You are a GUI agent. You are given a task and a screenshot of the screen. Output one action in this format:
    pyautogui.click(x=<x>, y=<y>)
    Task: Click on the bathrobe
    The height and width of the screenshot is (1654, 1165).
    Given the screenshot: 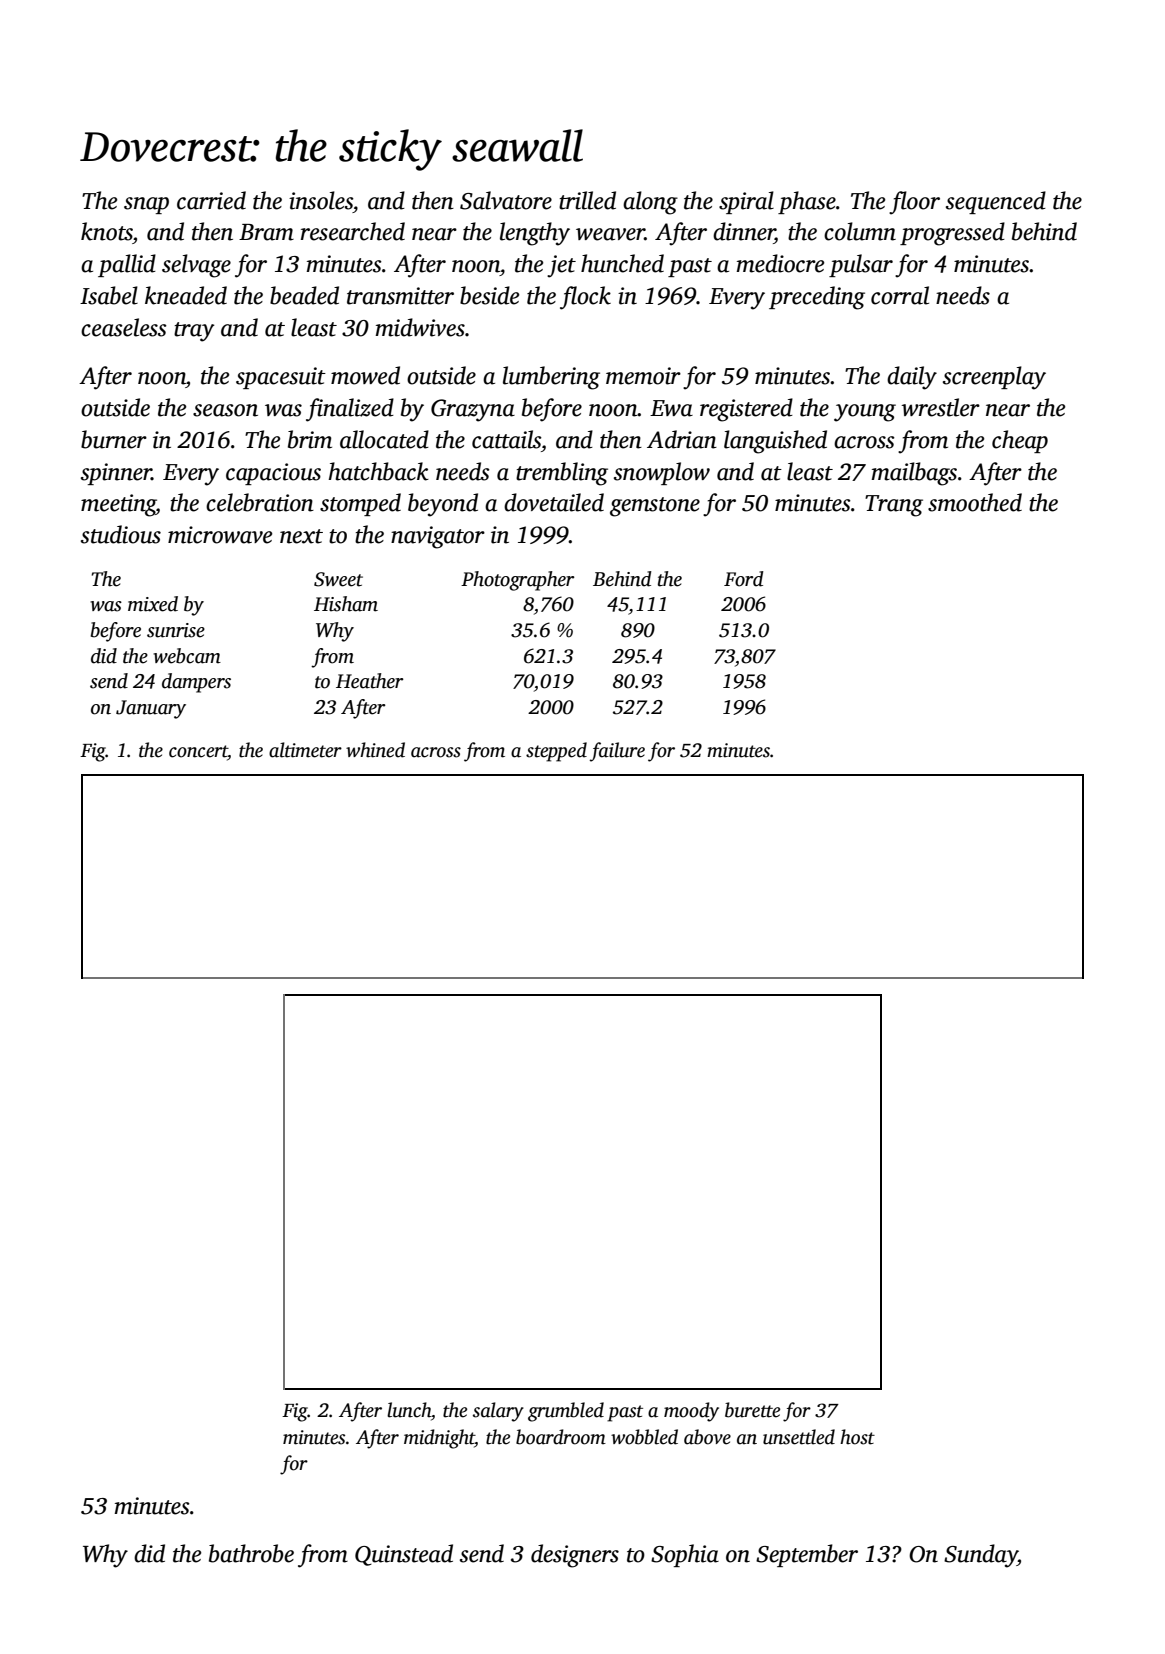 What is the action you would take?
    pyautogui.click(x=251, y=1553)
